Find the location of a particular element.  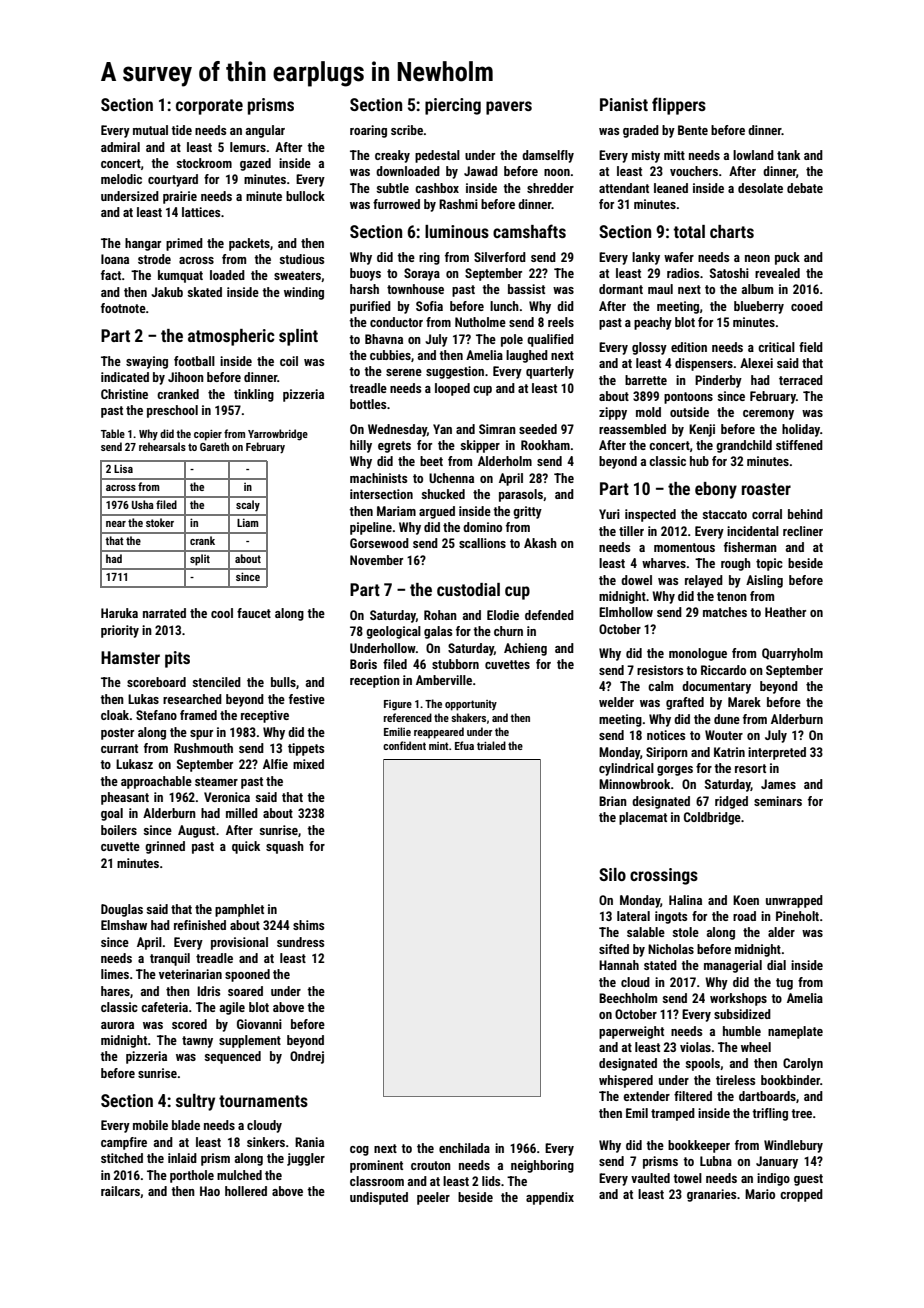

barrette is located at coordinates (646, 380).
